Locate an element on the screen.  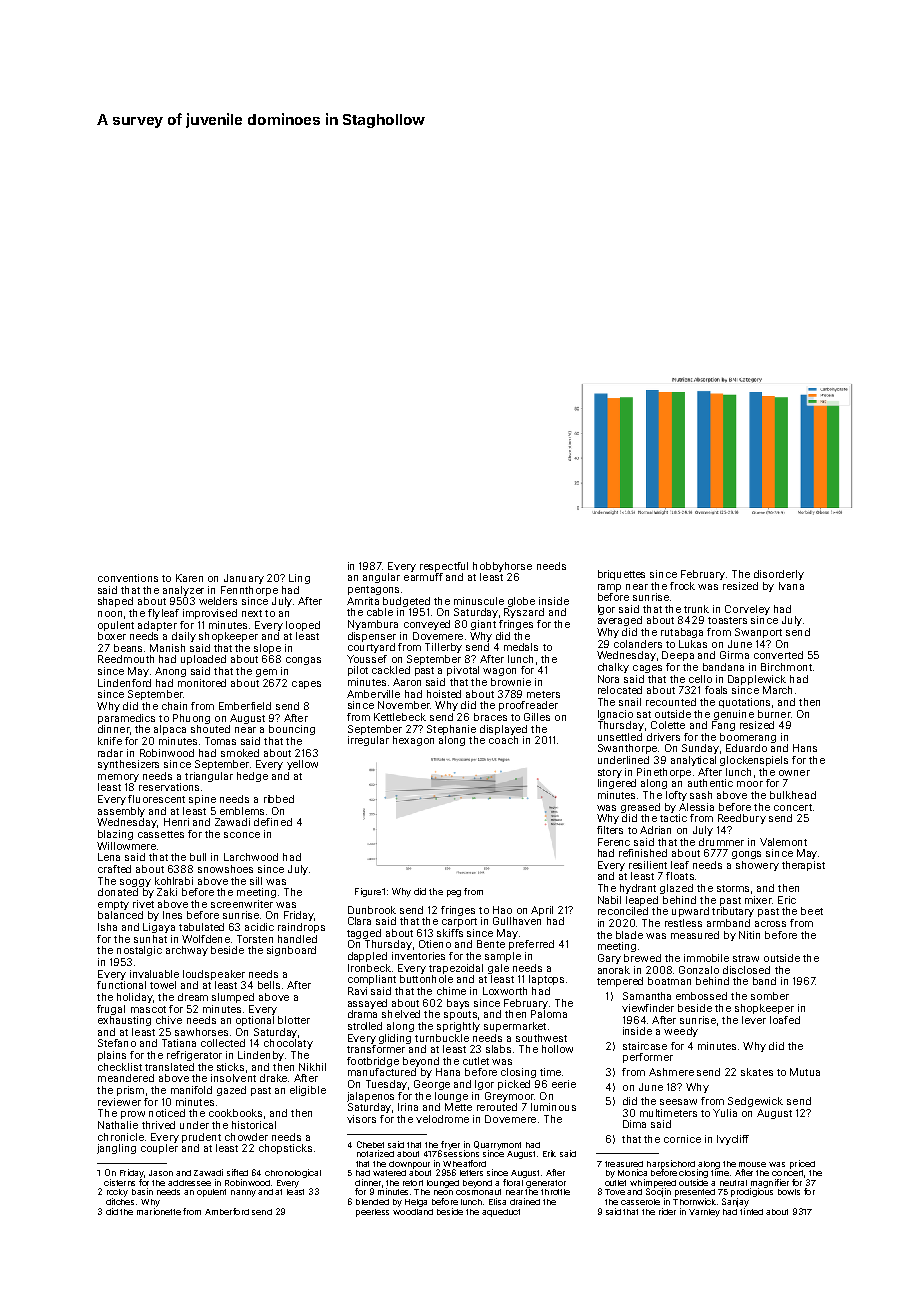
owner is located at coordinates (794, 773).
